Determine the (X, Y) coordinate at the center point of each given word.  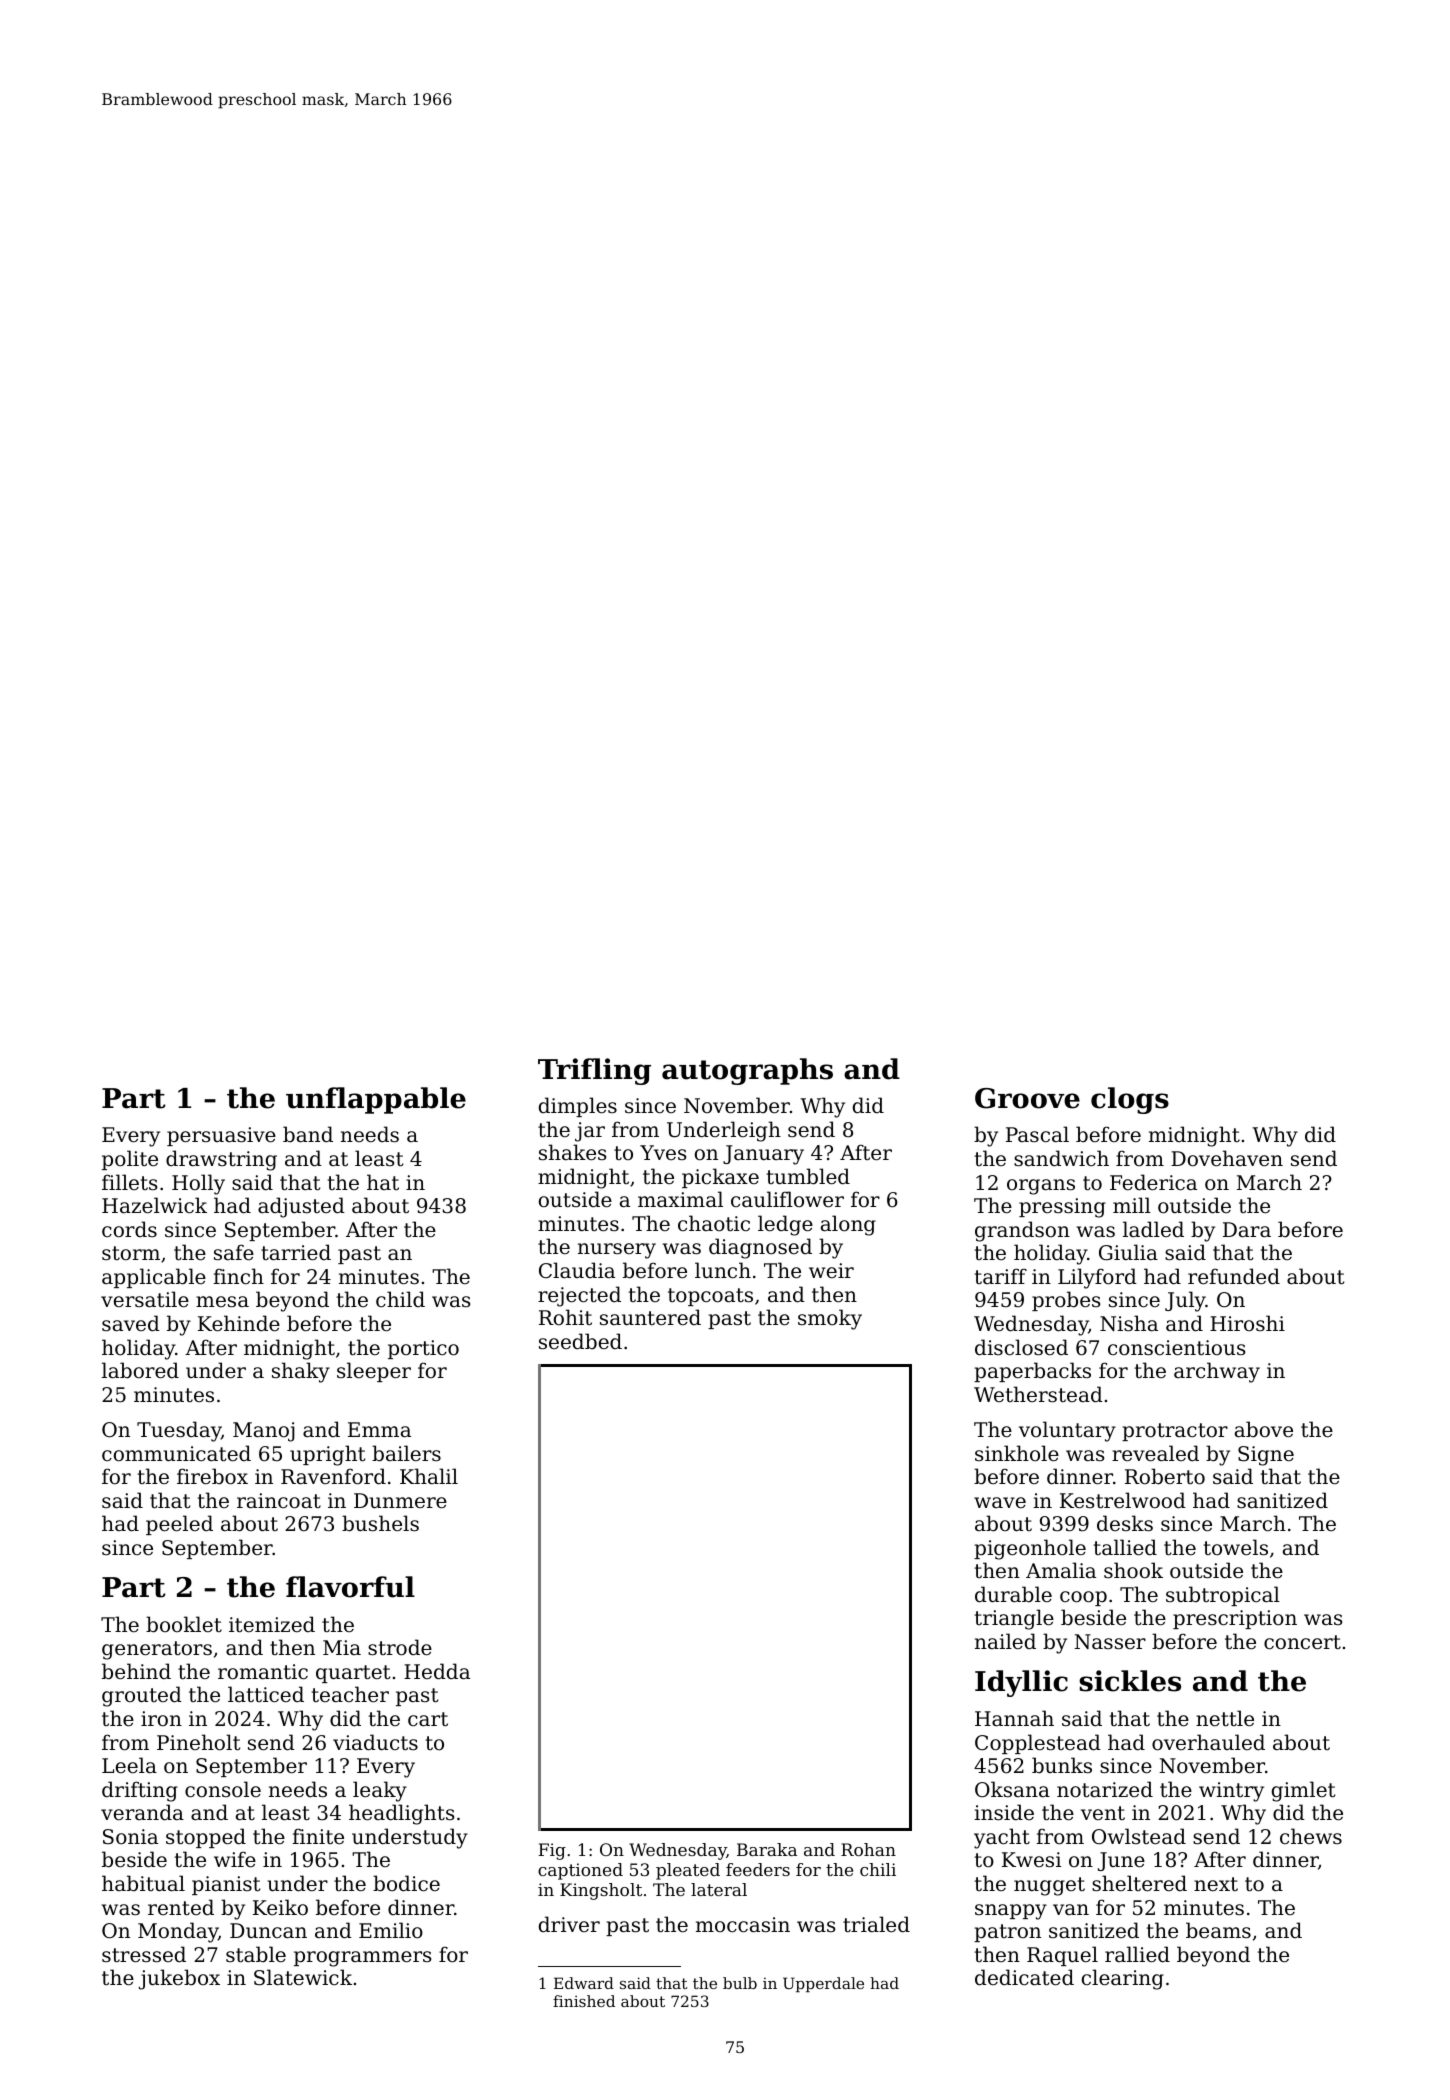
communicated (176, 1453)
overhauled (1208, 1742)
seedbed (580, 1341)
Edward (584, 1983)
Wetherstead (1038, 1394)
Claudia (577, 1270)
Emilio (391, 1930)
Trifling (594, 1071)
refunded (1234, 1276)
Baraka (767, 1849)
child (400, 1299)
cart (428, 1719)
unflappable (376, 1100)
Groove (1027, 1098)
